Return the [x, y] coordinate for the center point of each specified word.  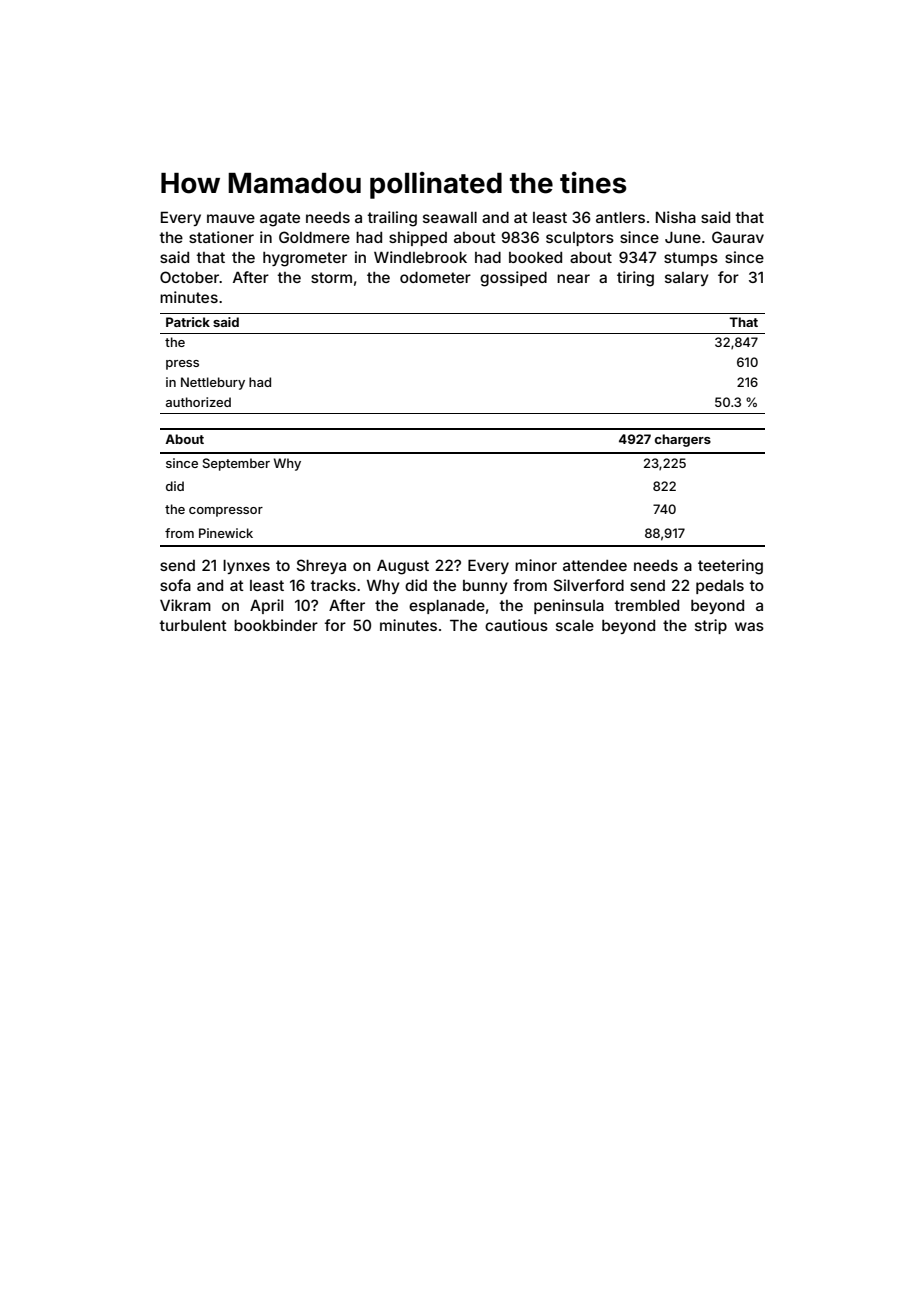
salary [687, 279]
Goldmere [314, 237]
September [236, 464]
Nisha [676, 217]
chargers [683, 440]
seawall [450, 217]
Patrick [188, 322]
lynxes [246, 567]
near [573, 278]
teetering [730, 567]
